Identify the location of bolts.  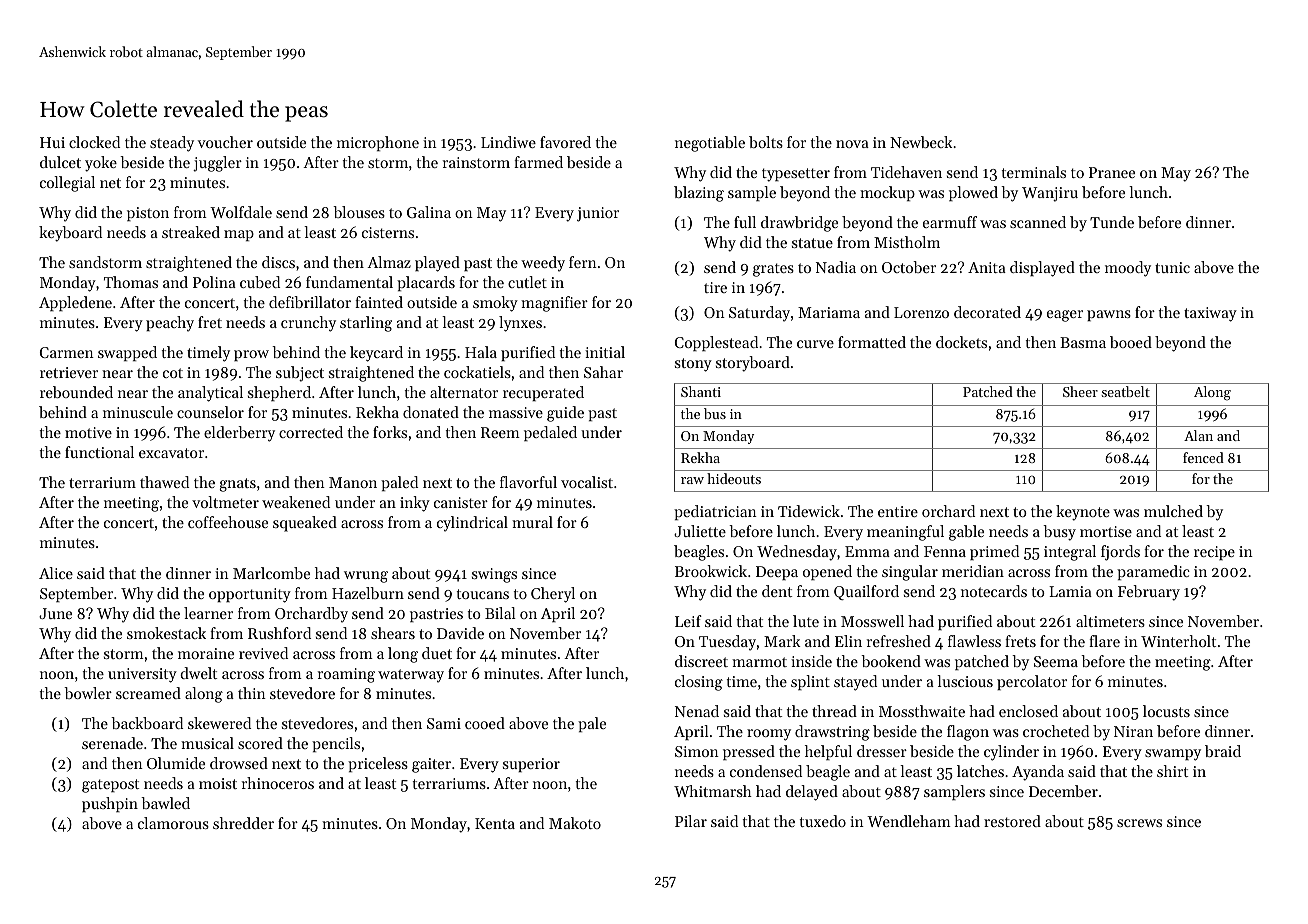
(766, 142).
